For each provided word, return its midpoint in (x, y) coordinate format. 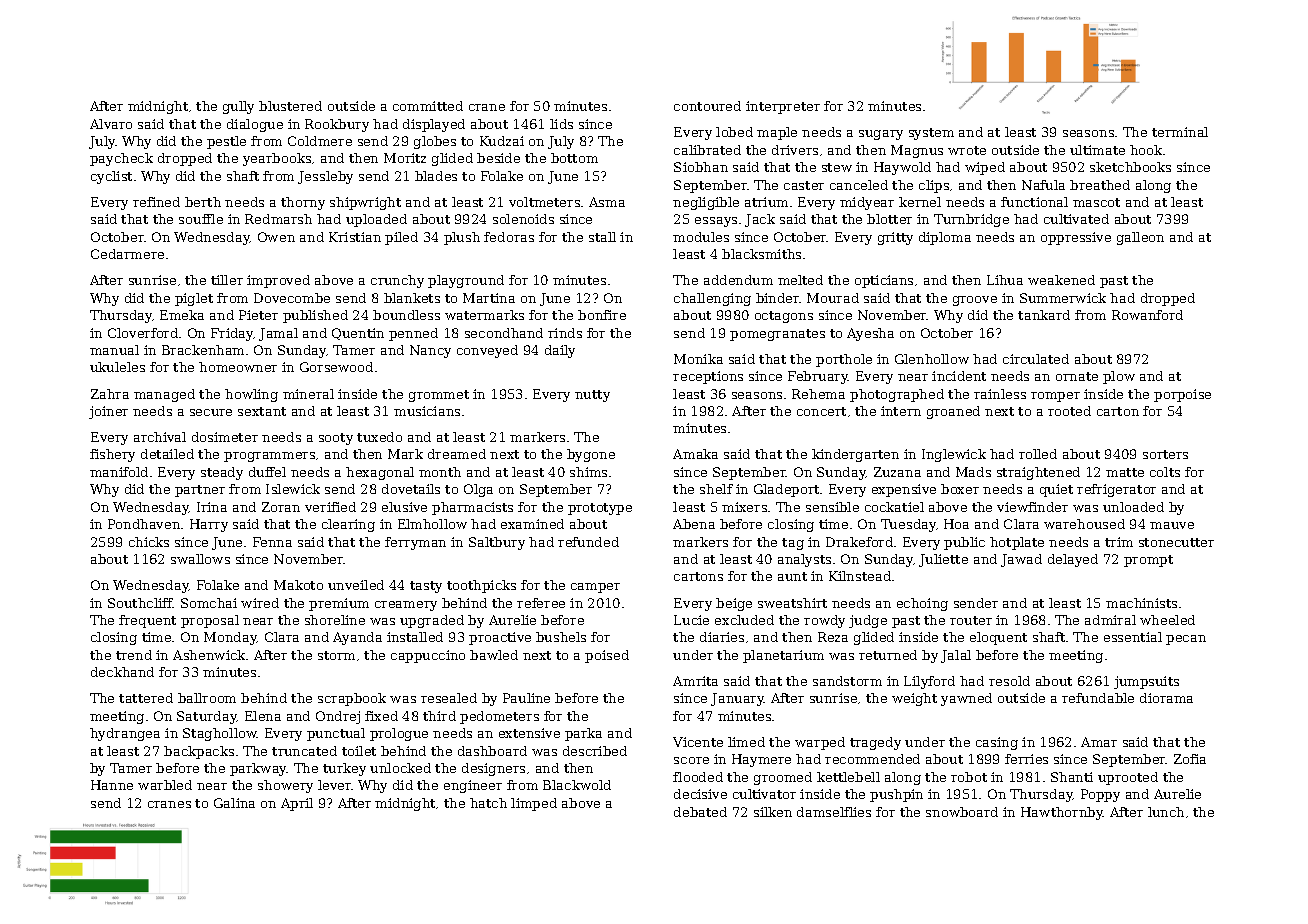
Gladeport (787, 490)
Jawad (1021, 560)
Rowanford (1147, 315)
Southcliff (140, 603)
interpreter (783, 107)
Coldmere (320, 141)
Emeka (182, 315)
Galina (234, 803)
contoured (707, 106)
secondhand (504, 333)
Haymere (761, 760)
